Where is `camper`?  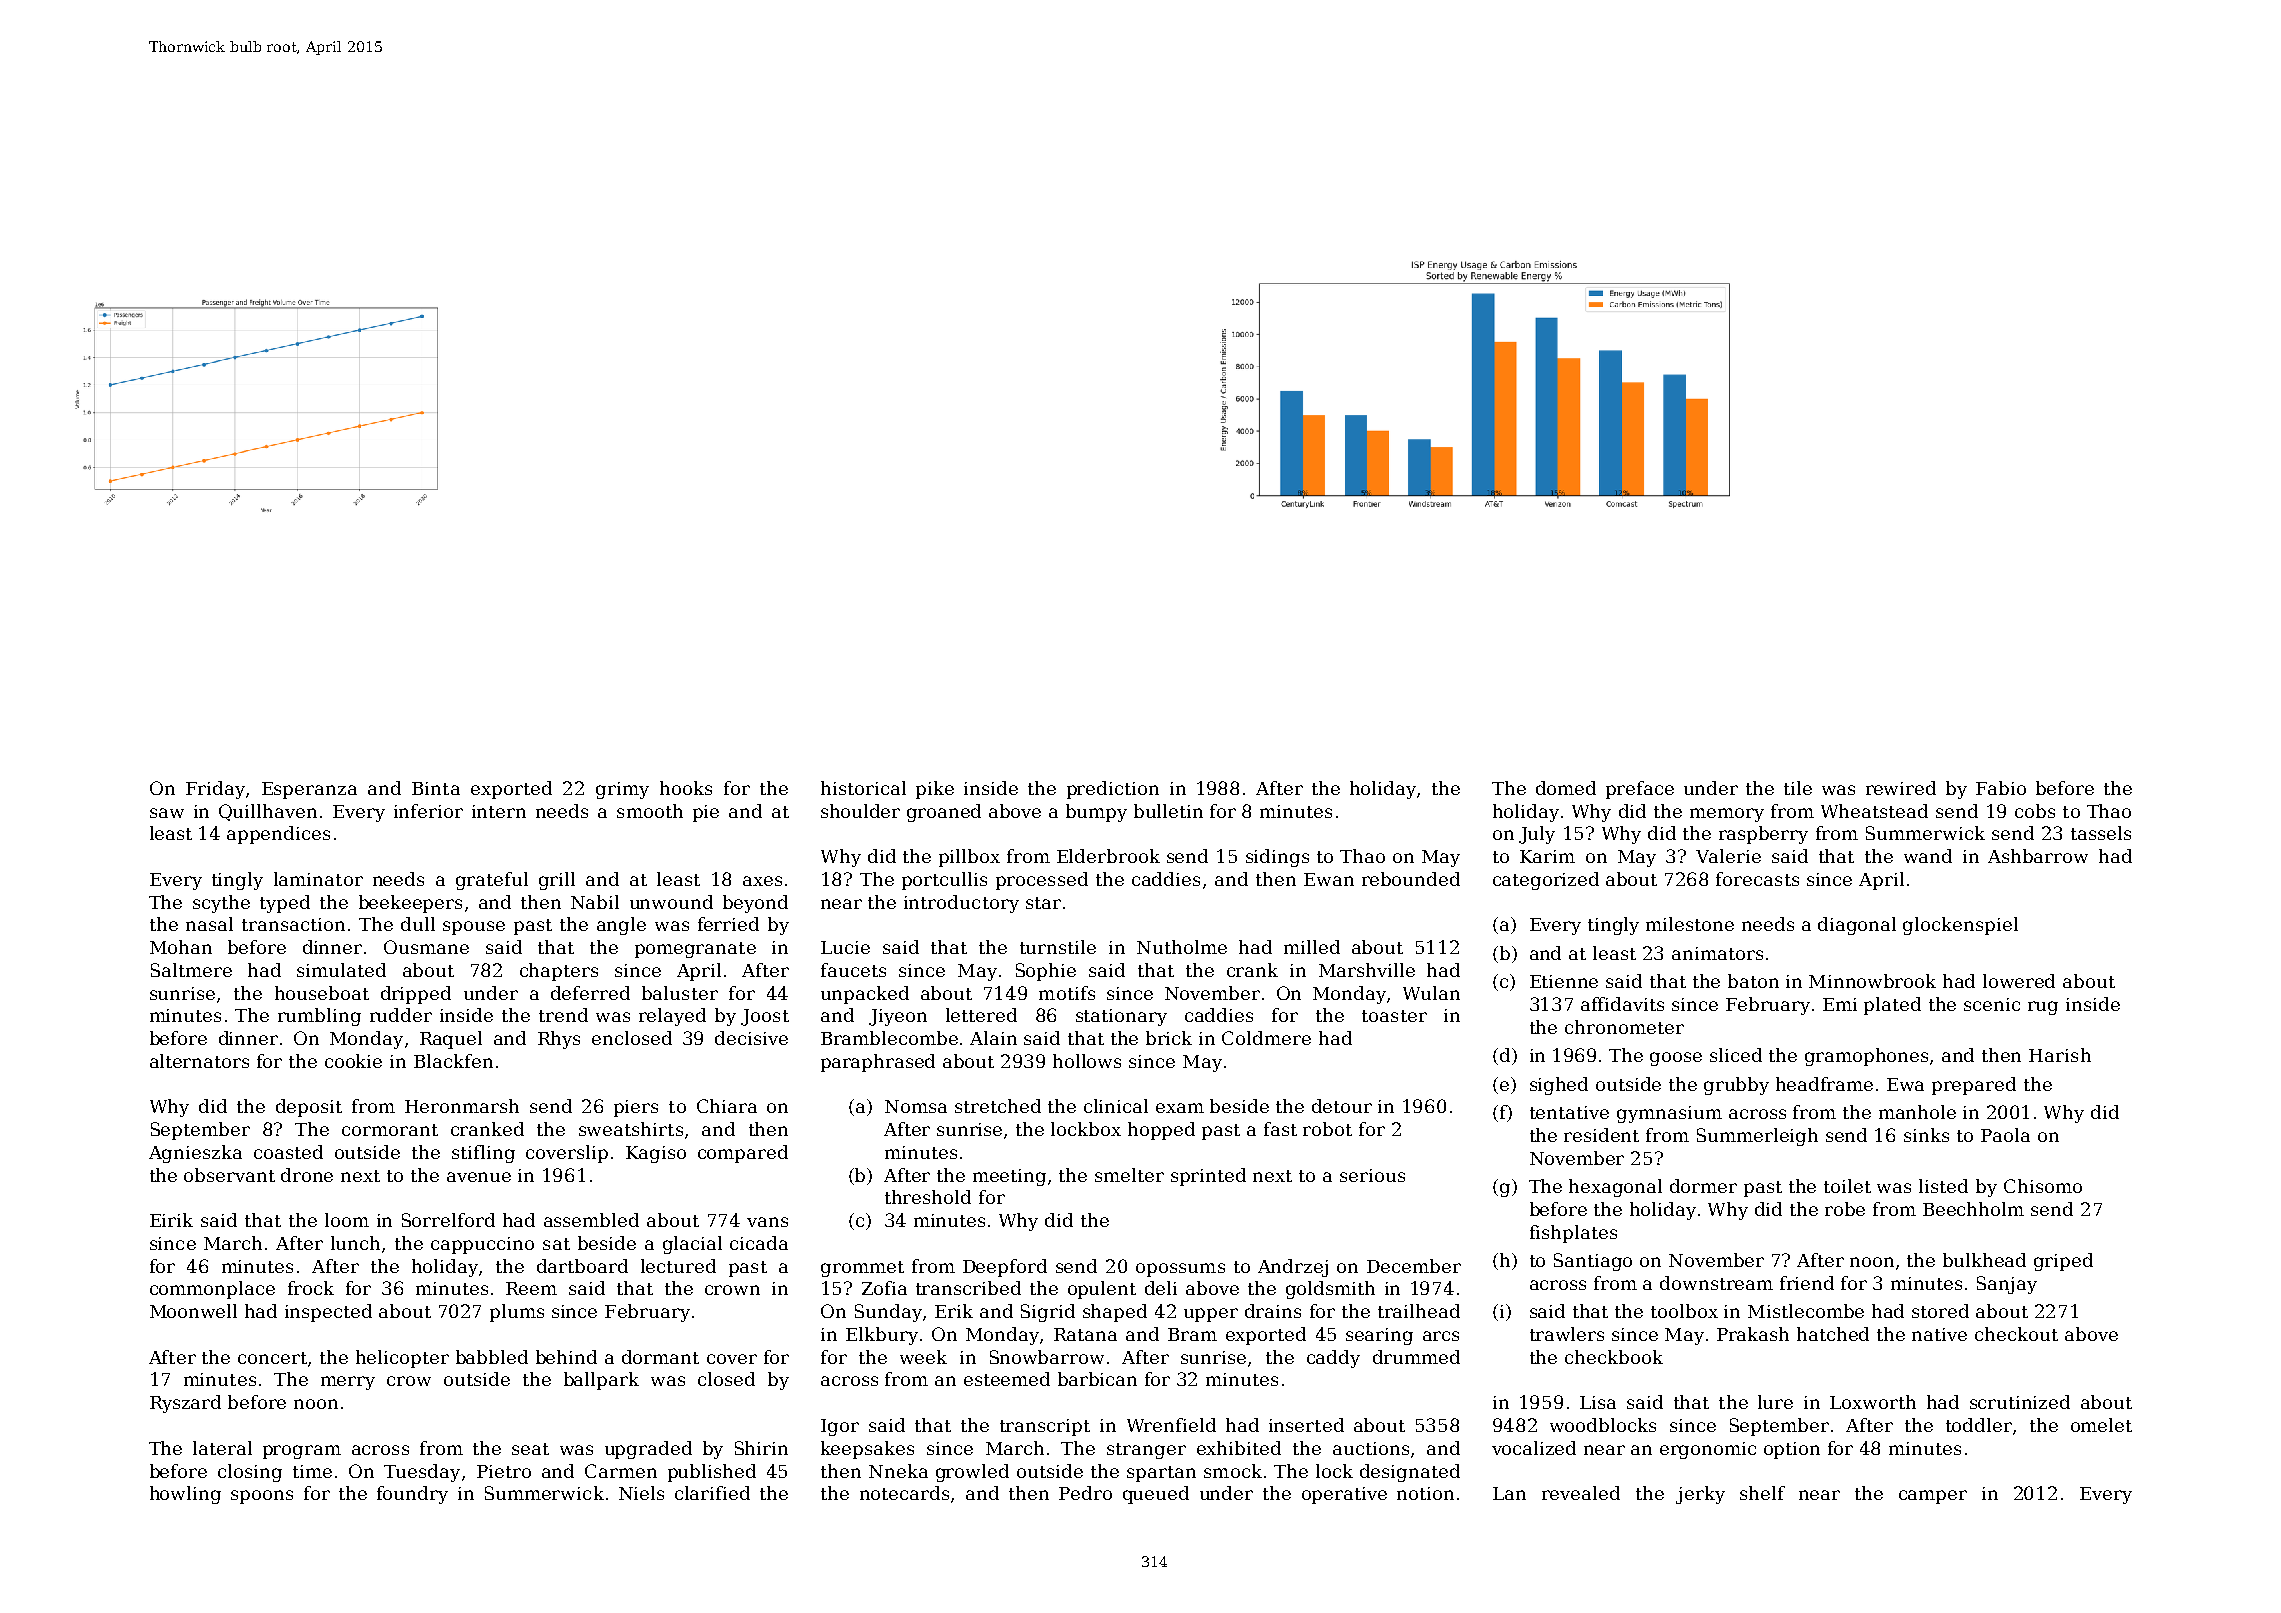 camper is located at coordinates (1933, 1497).
